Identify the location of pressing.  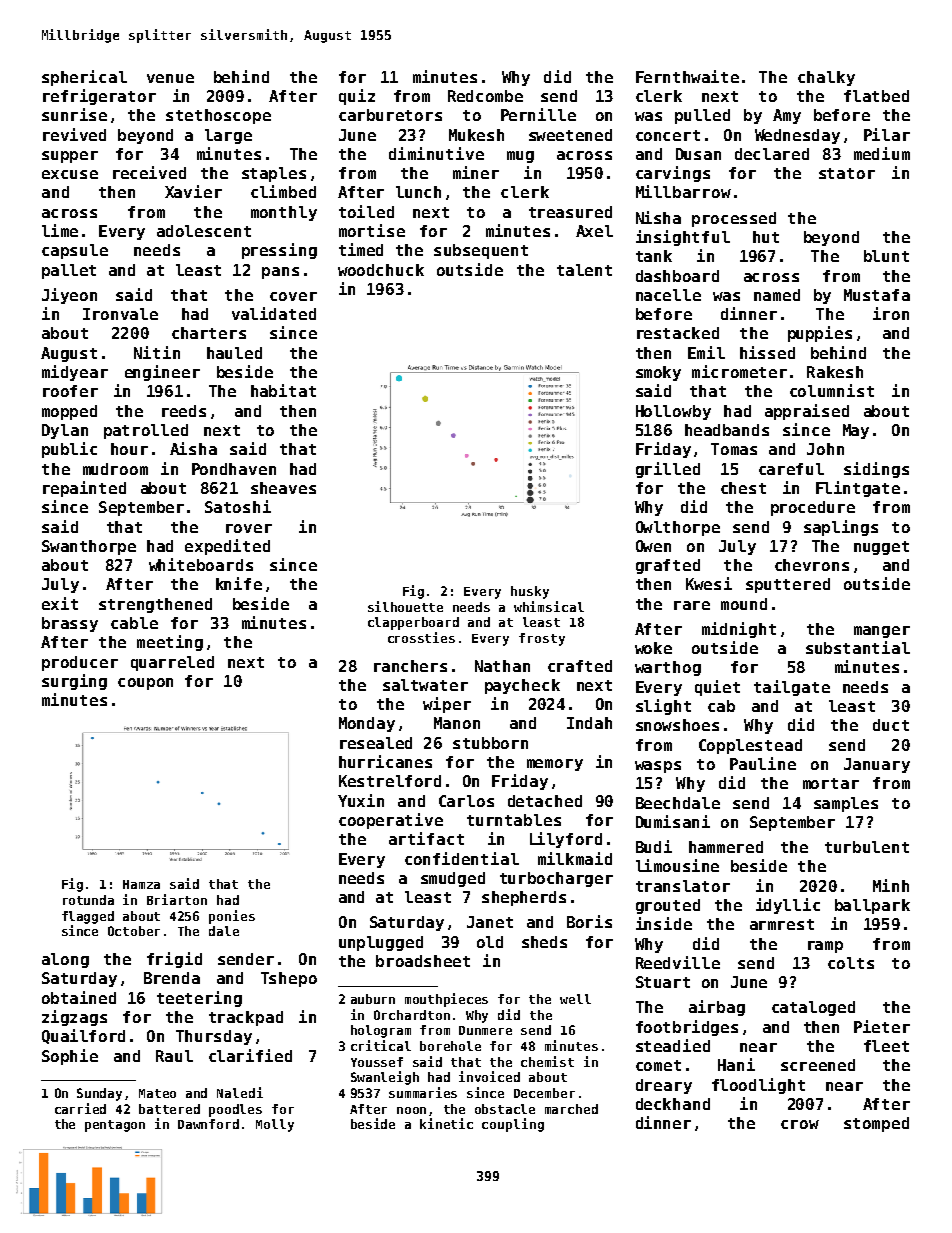
(279, 251).
